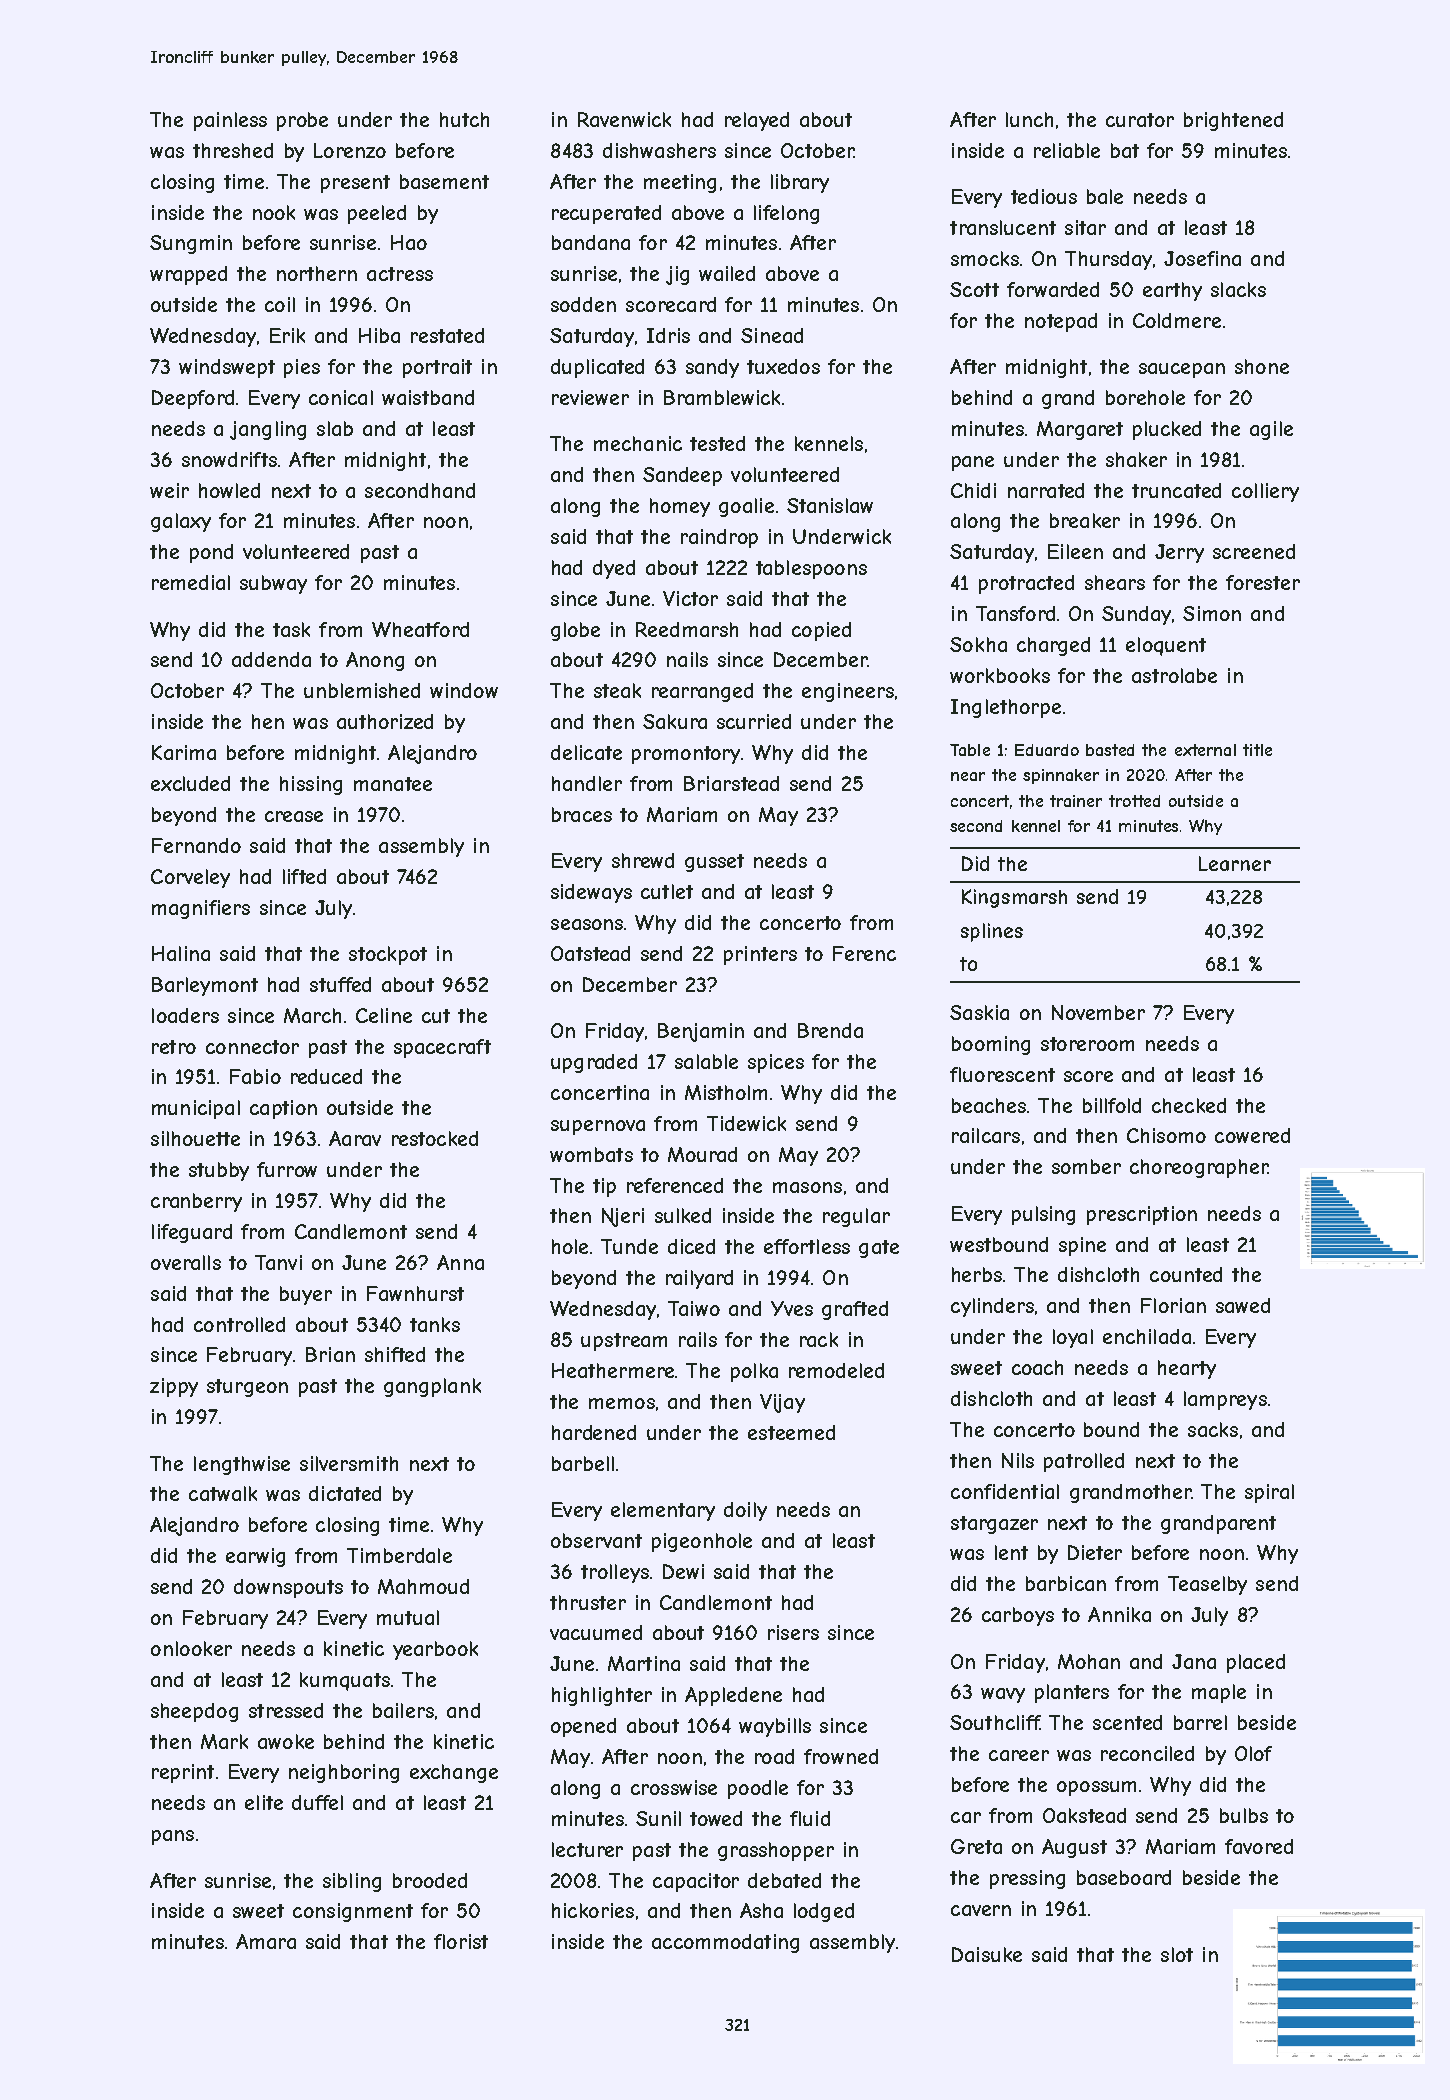  Describe the element at coordinates (190, 878) in the document. I see `Corveley` at that location.
